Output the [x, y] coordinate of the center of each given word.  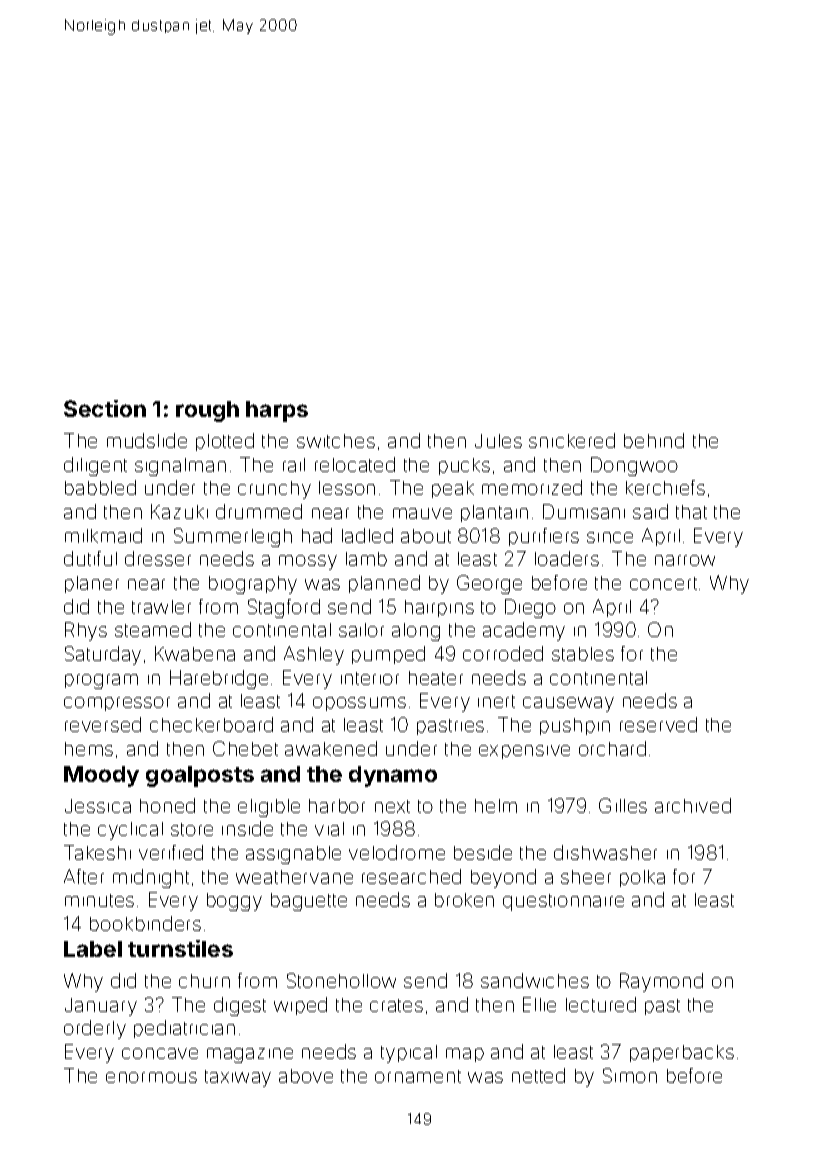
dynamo [393, 776]
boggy [234, 902]
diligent [95, 466]
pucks [464, 466]
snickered [572, 440]
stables [583, 654]
